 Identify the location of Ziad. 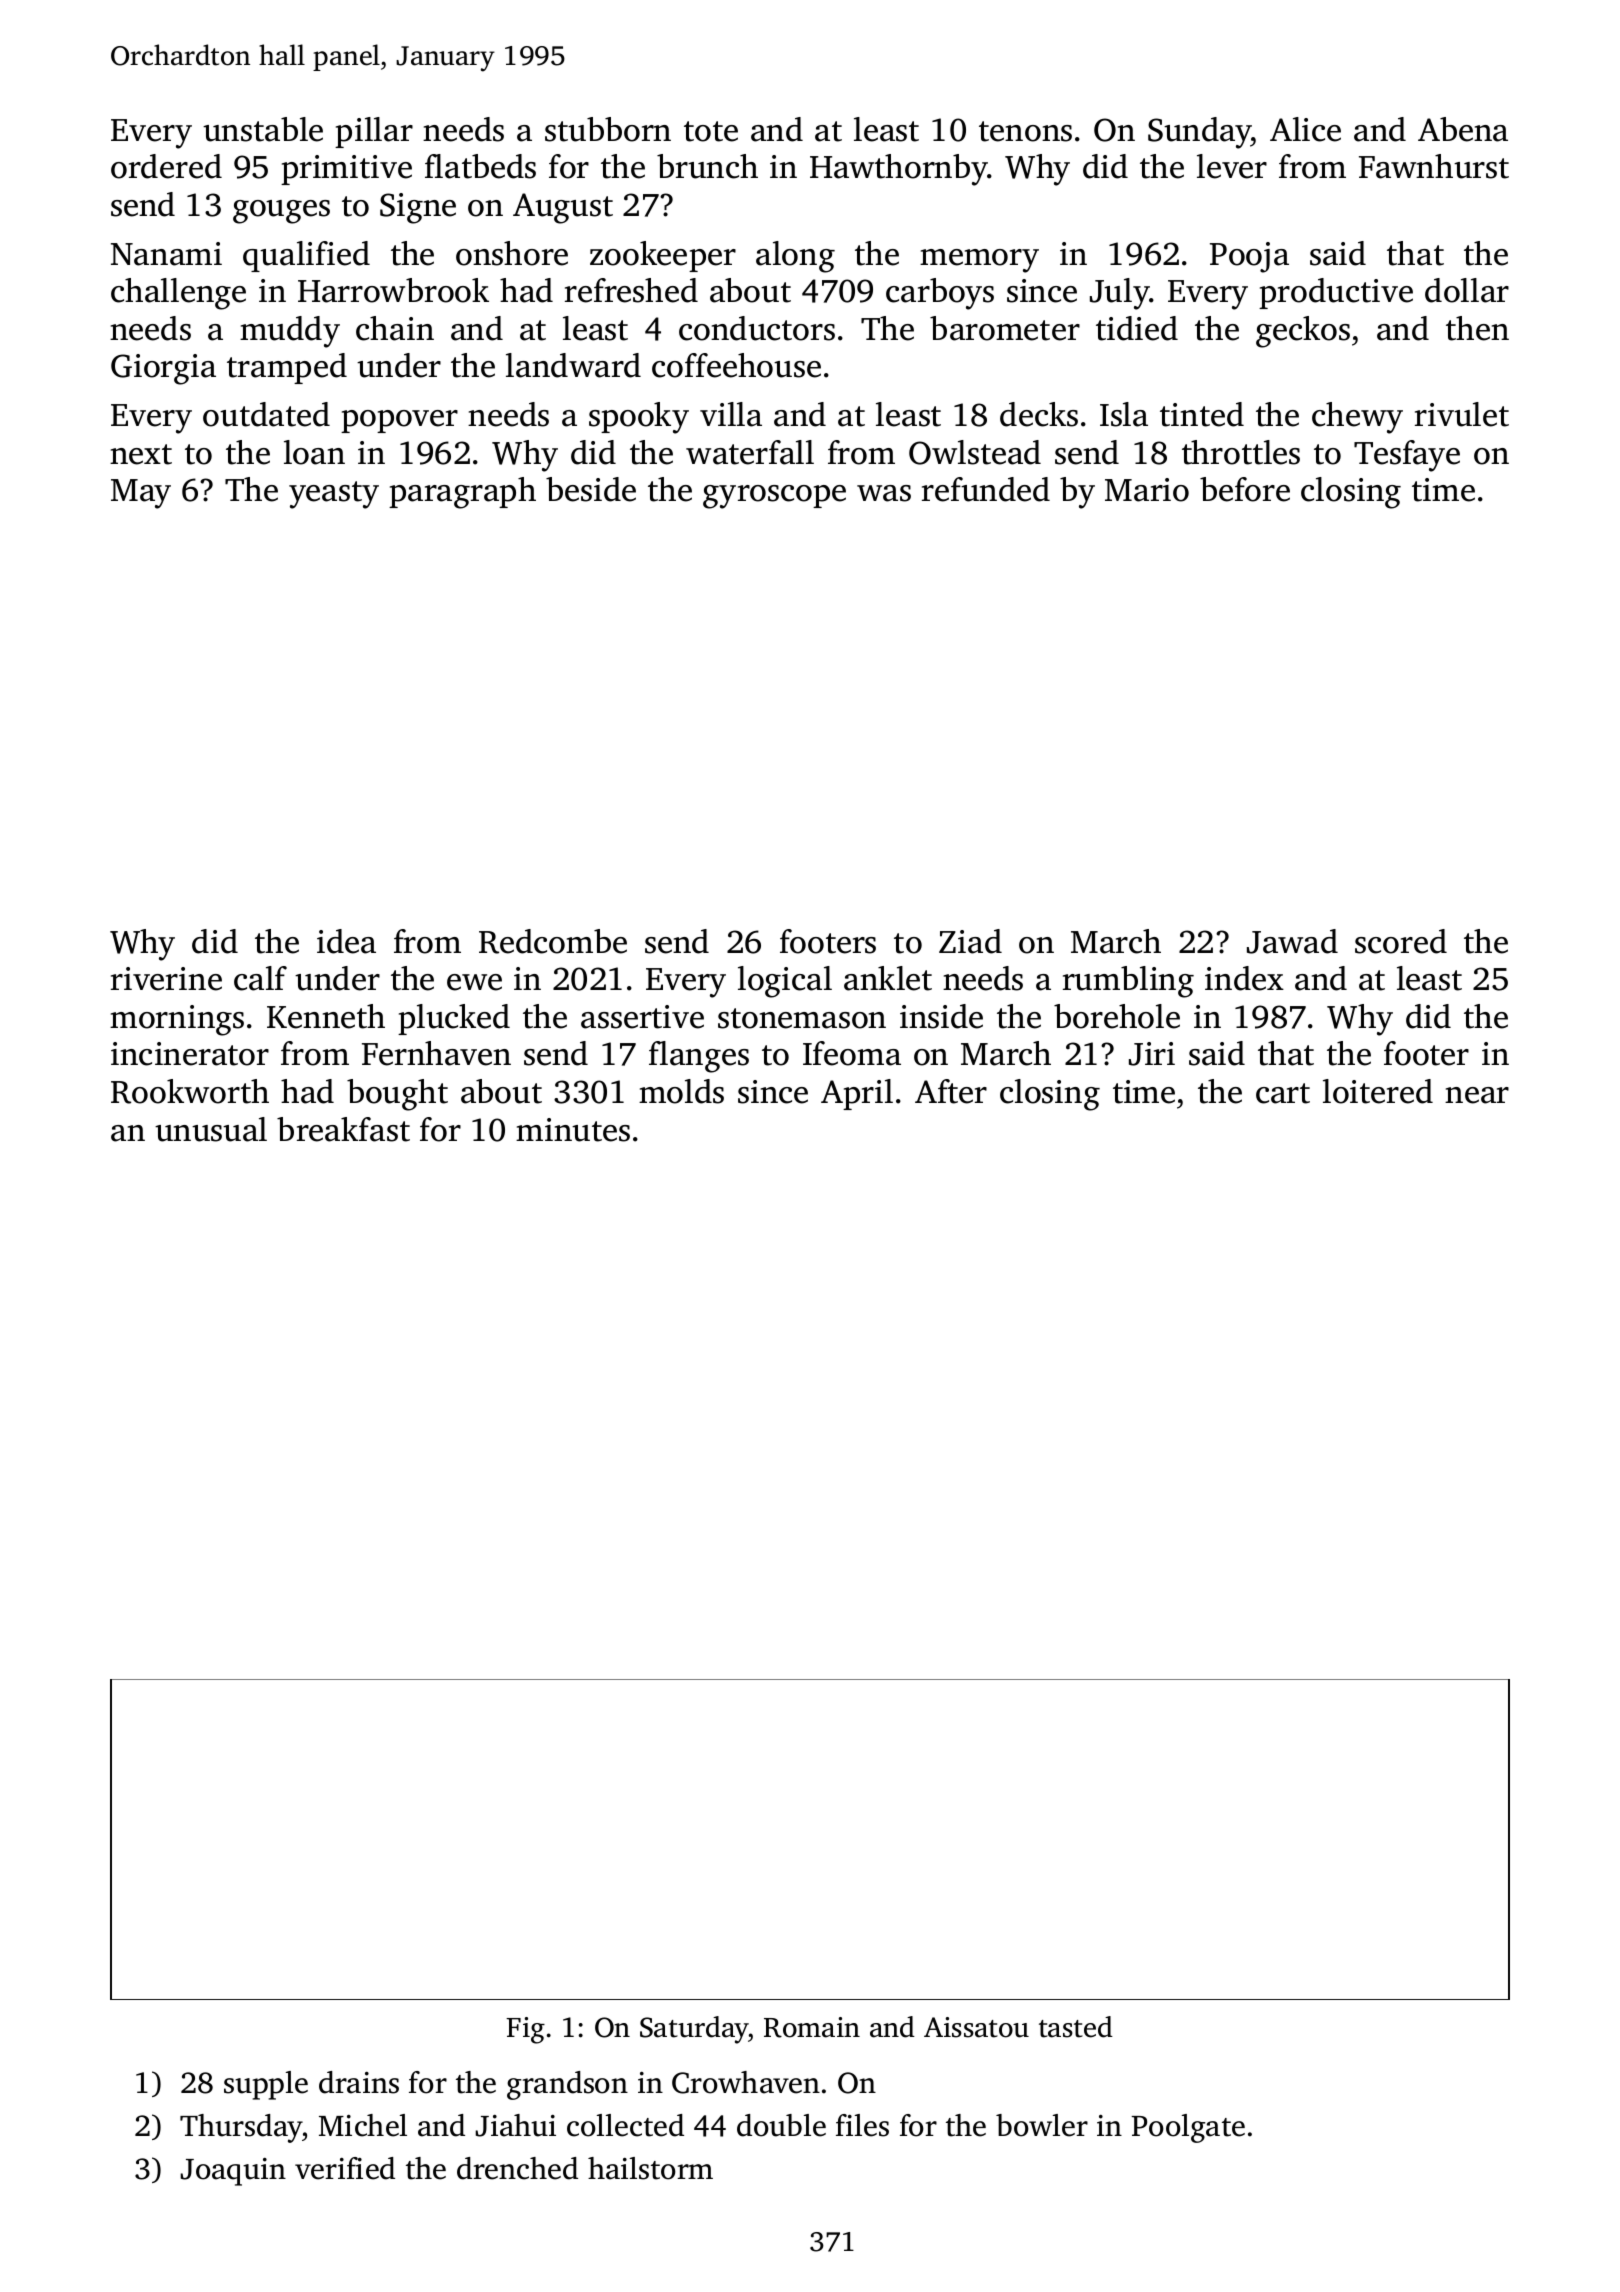
(970, 941).
